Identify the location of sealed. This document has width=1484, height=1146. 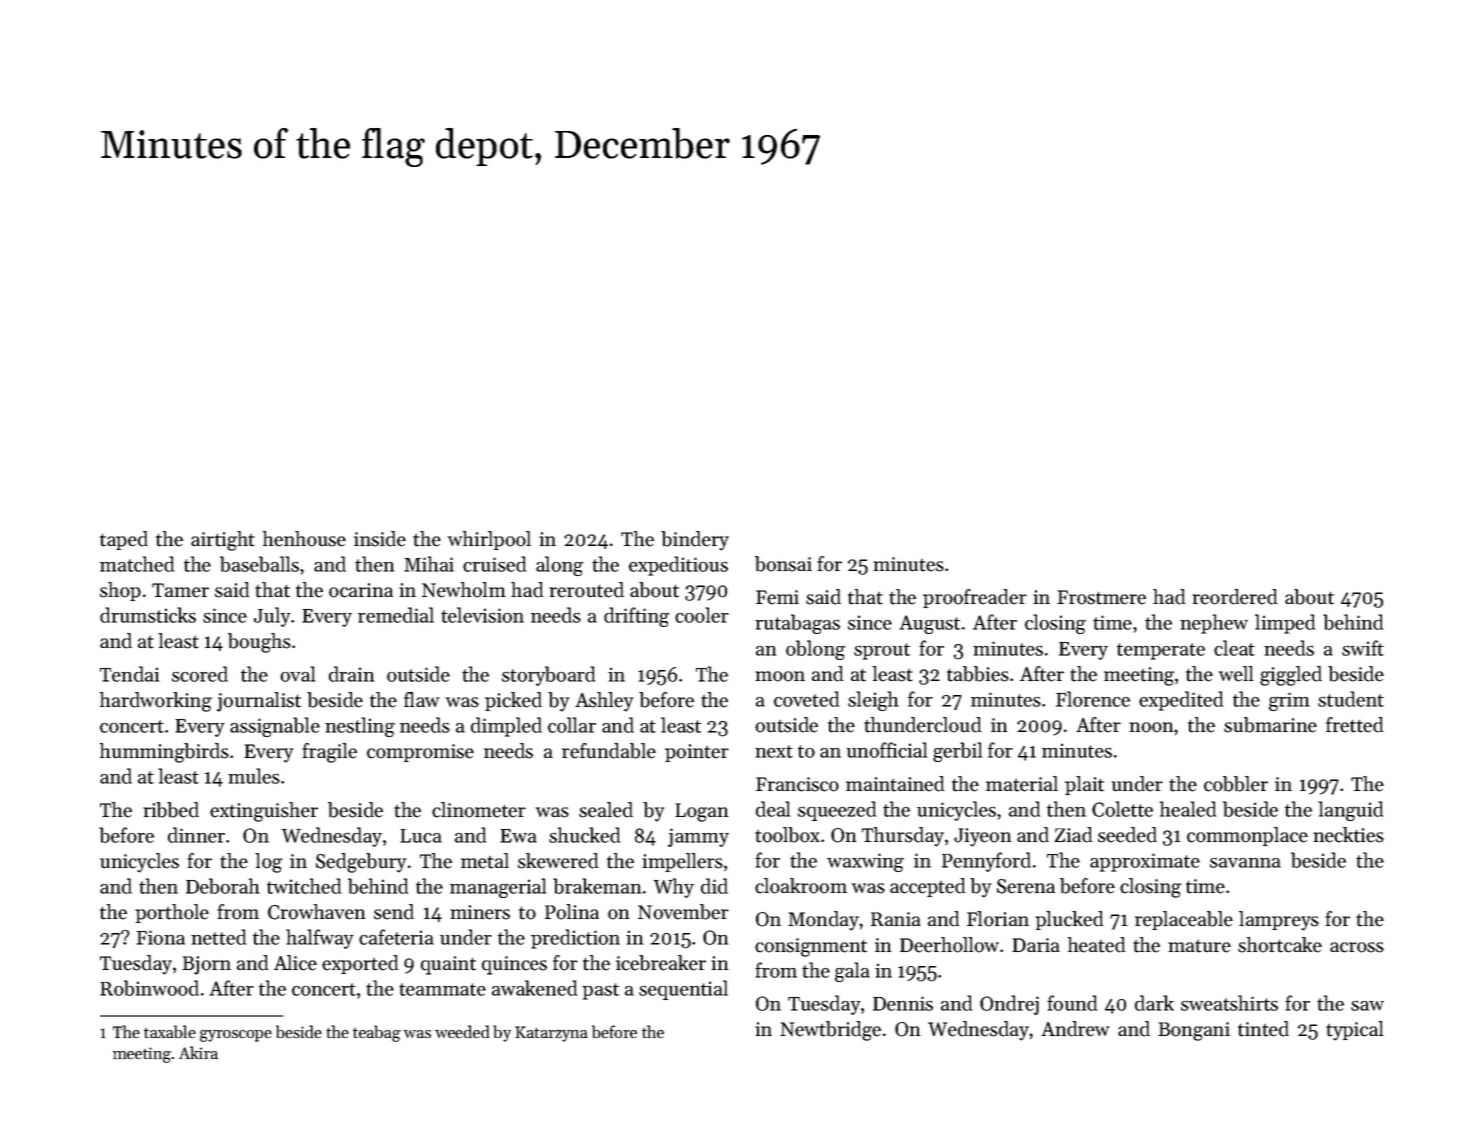
(606, 810).
